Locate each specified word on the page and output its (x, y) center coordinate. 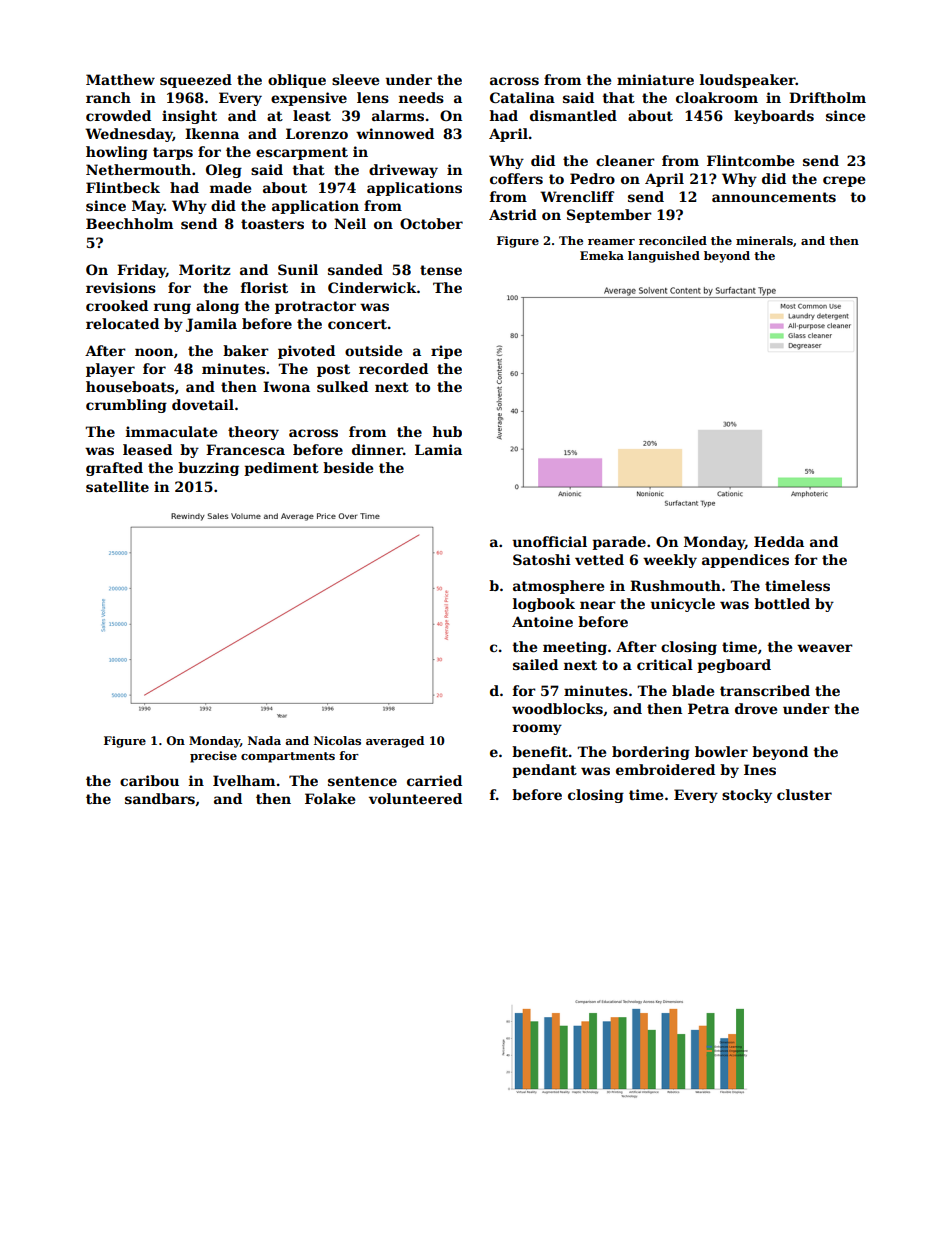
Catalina (522, 97)
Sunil (298, 269)
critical (665, 664)
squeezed (196, 81)
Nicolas (337, 740)
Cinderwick (372, 287)
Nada (264, 740)
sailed (535, 664)
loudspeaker (748, 81)
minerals (764, 240)
